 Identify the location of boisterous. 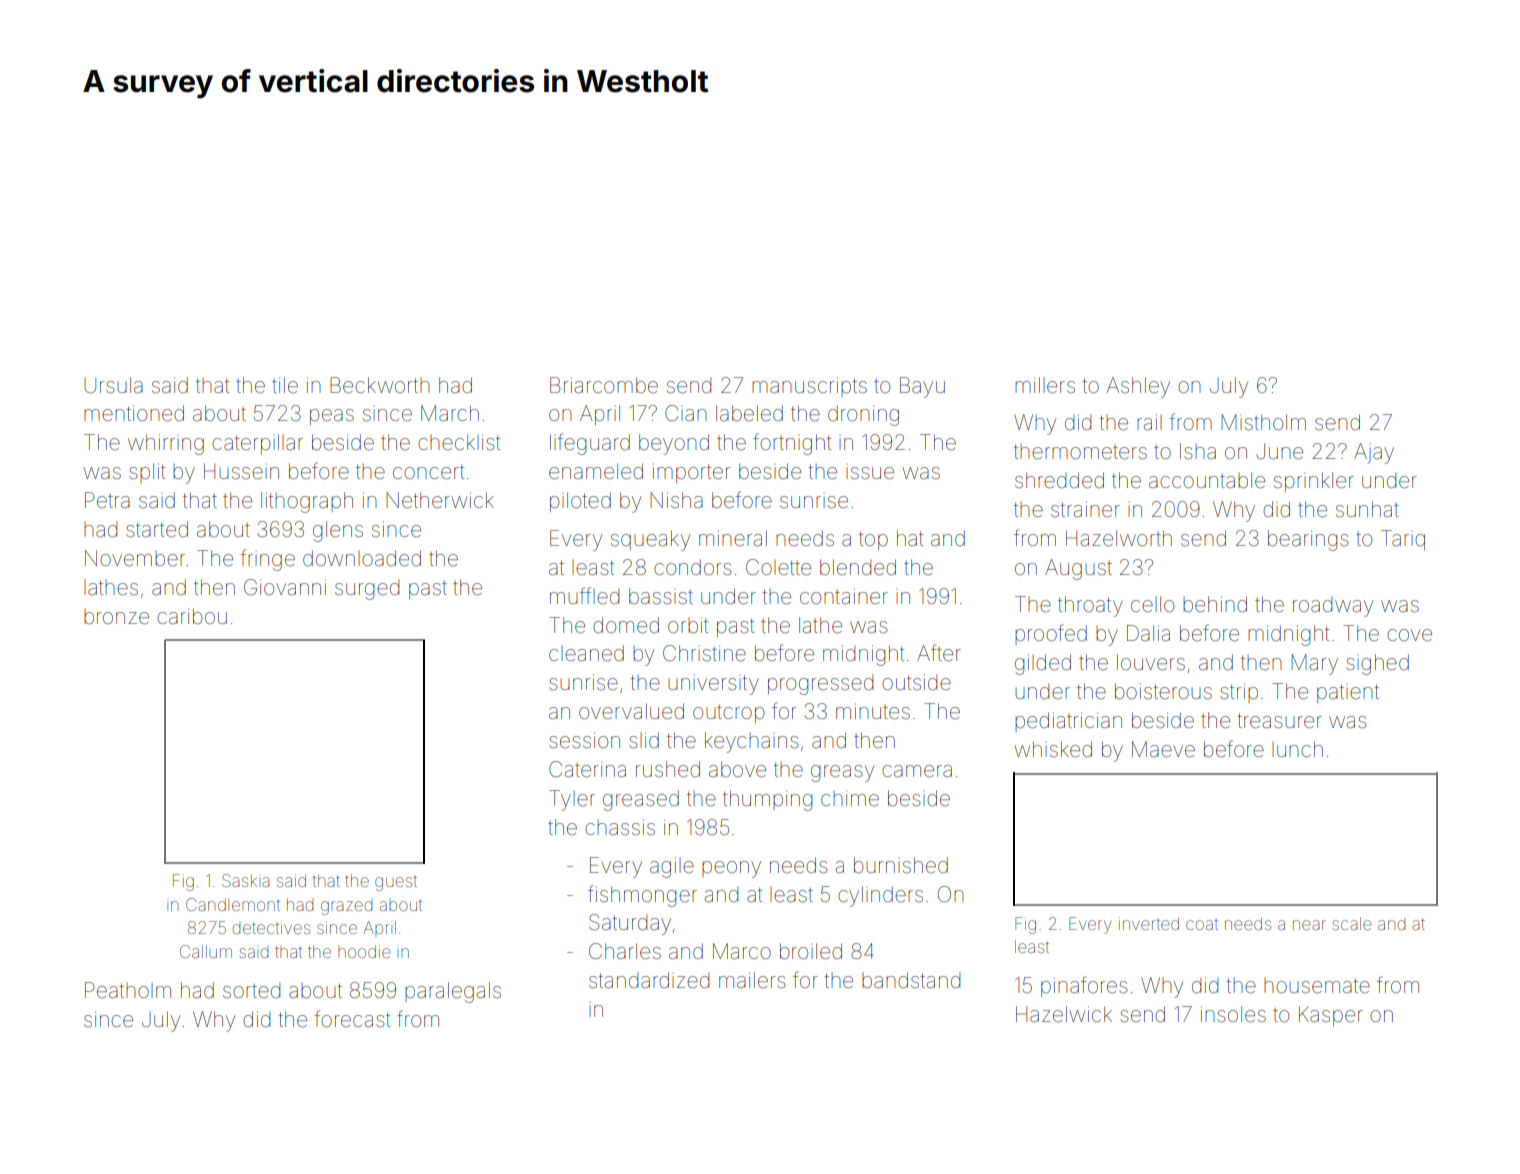
(1163, 691).
